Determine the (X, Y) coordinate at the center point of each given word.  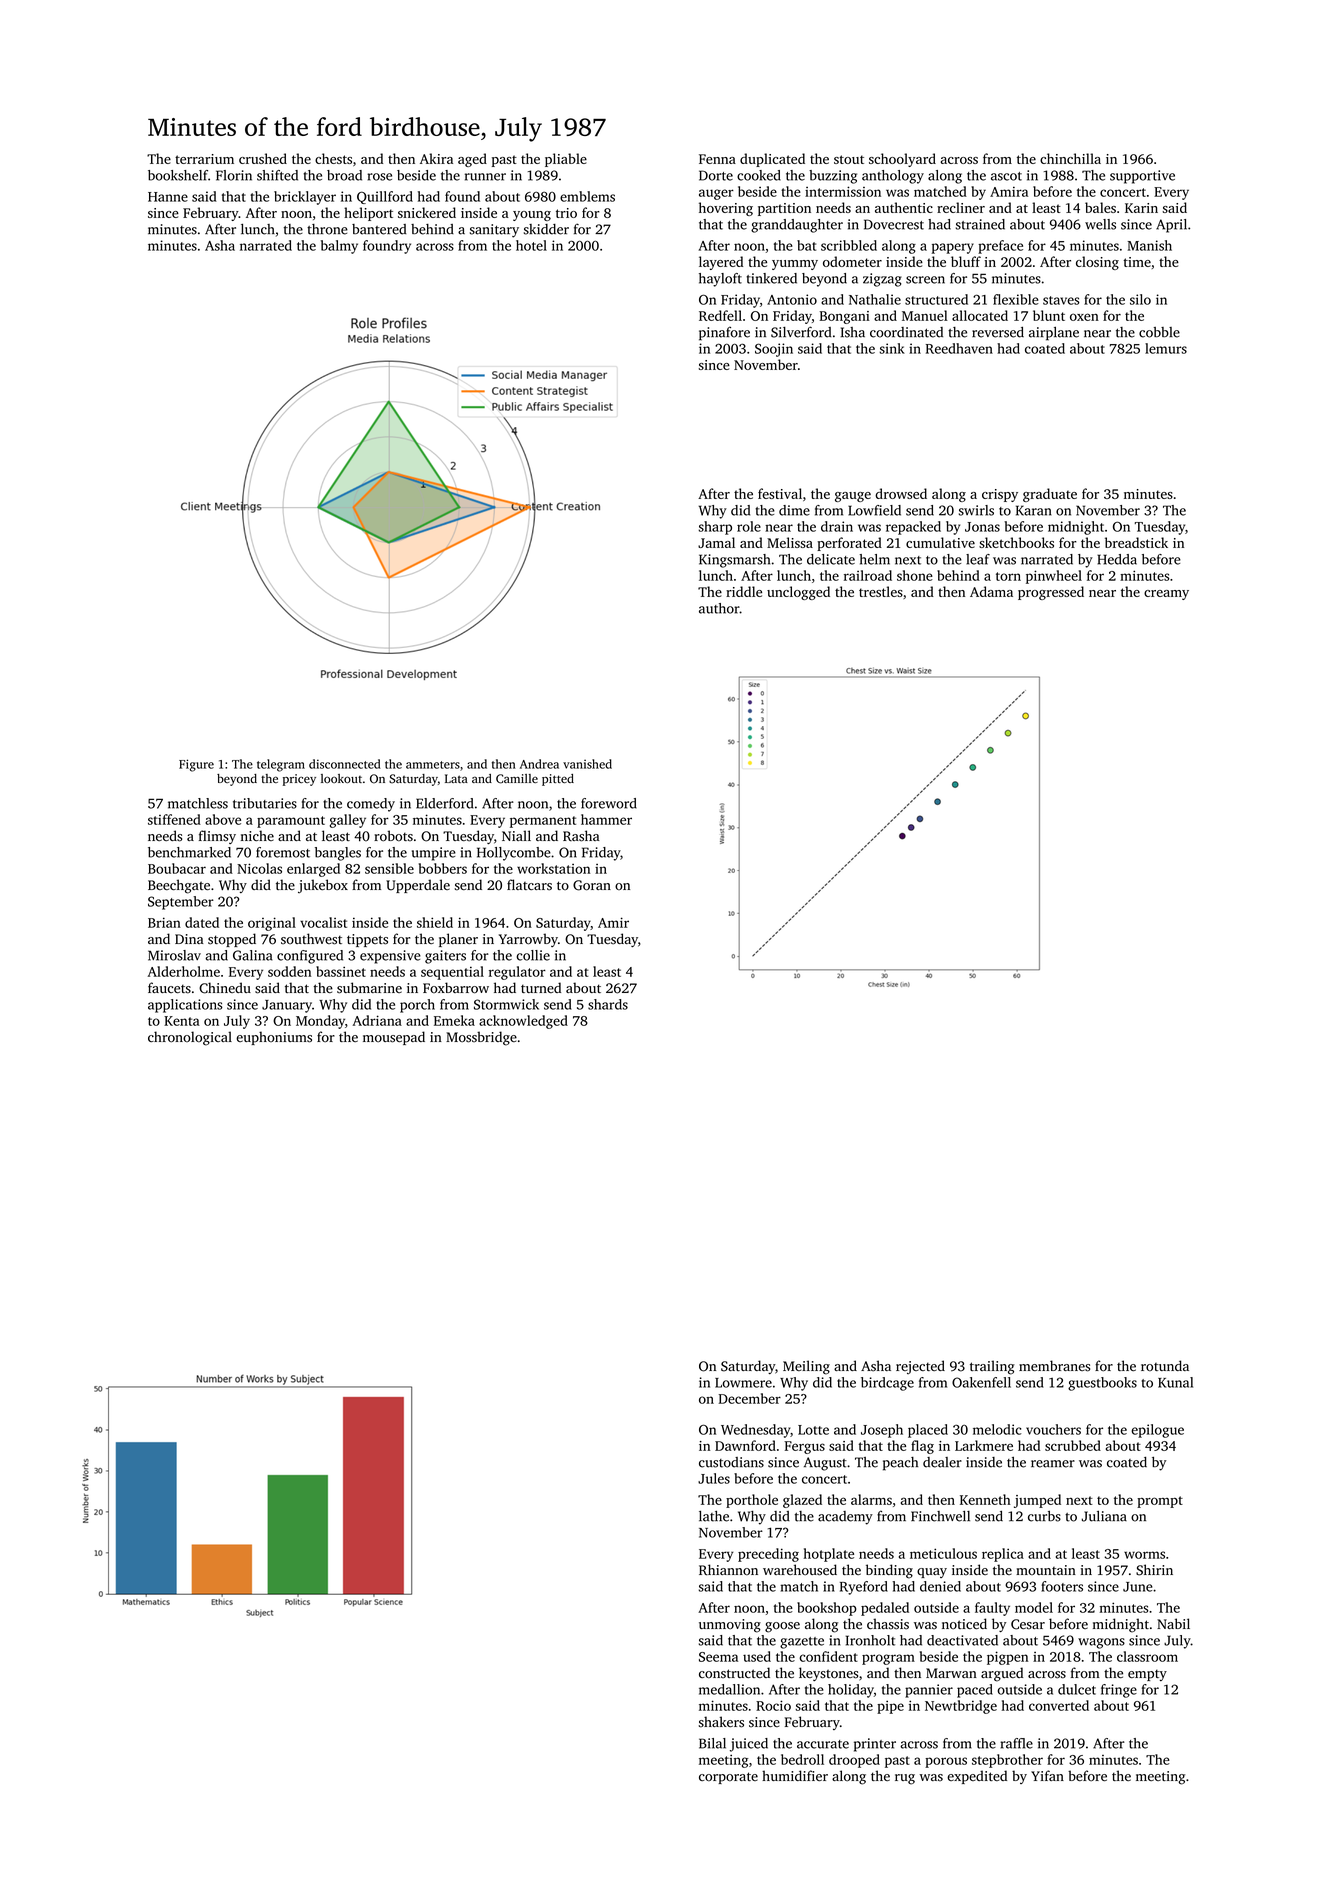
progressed (1051, 593)
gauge (853, 497)
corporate (728, 1778)
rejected (920, 1367)
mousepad (394, 1038)
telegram (281, 765)
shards (608, 1004)
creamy (1166, 595)
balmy (339, 247)
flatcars (529, 885)
